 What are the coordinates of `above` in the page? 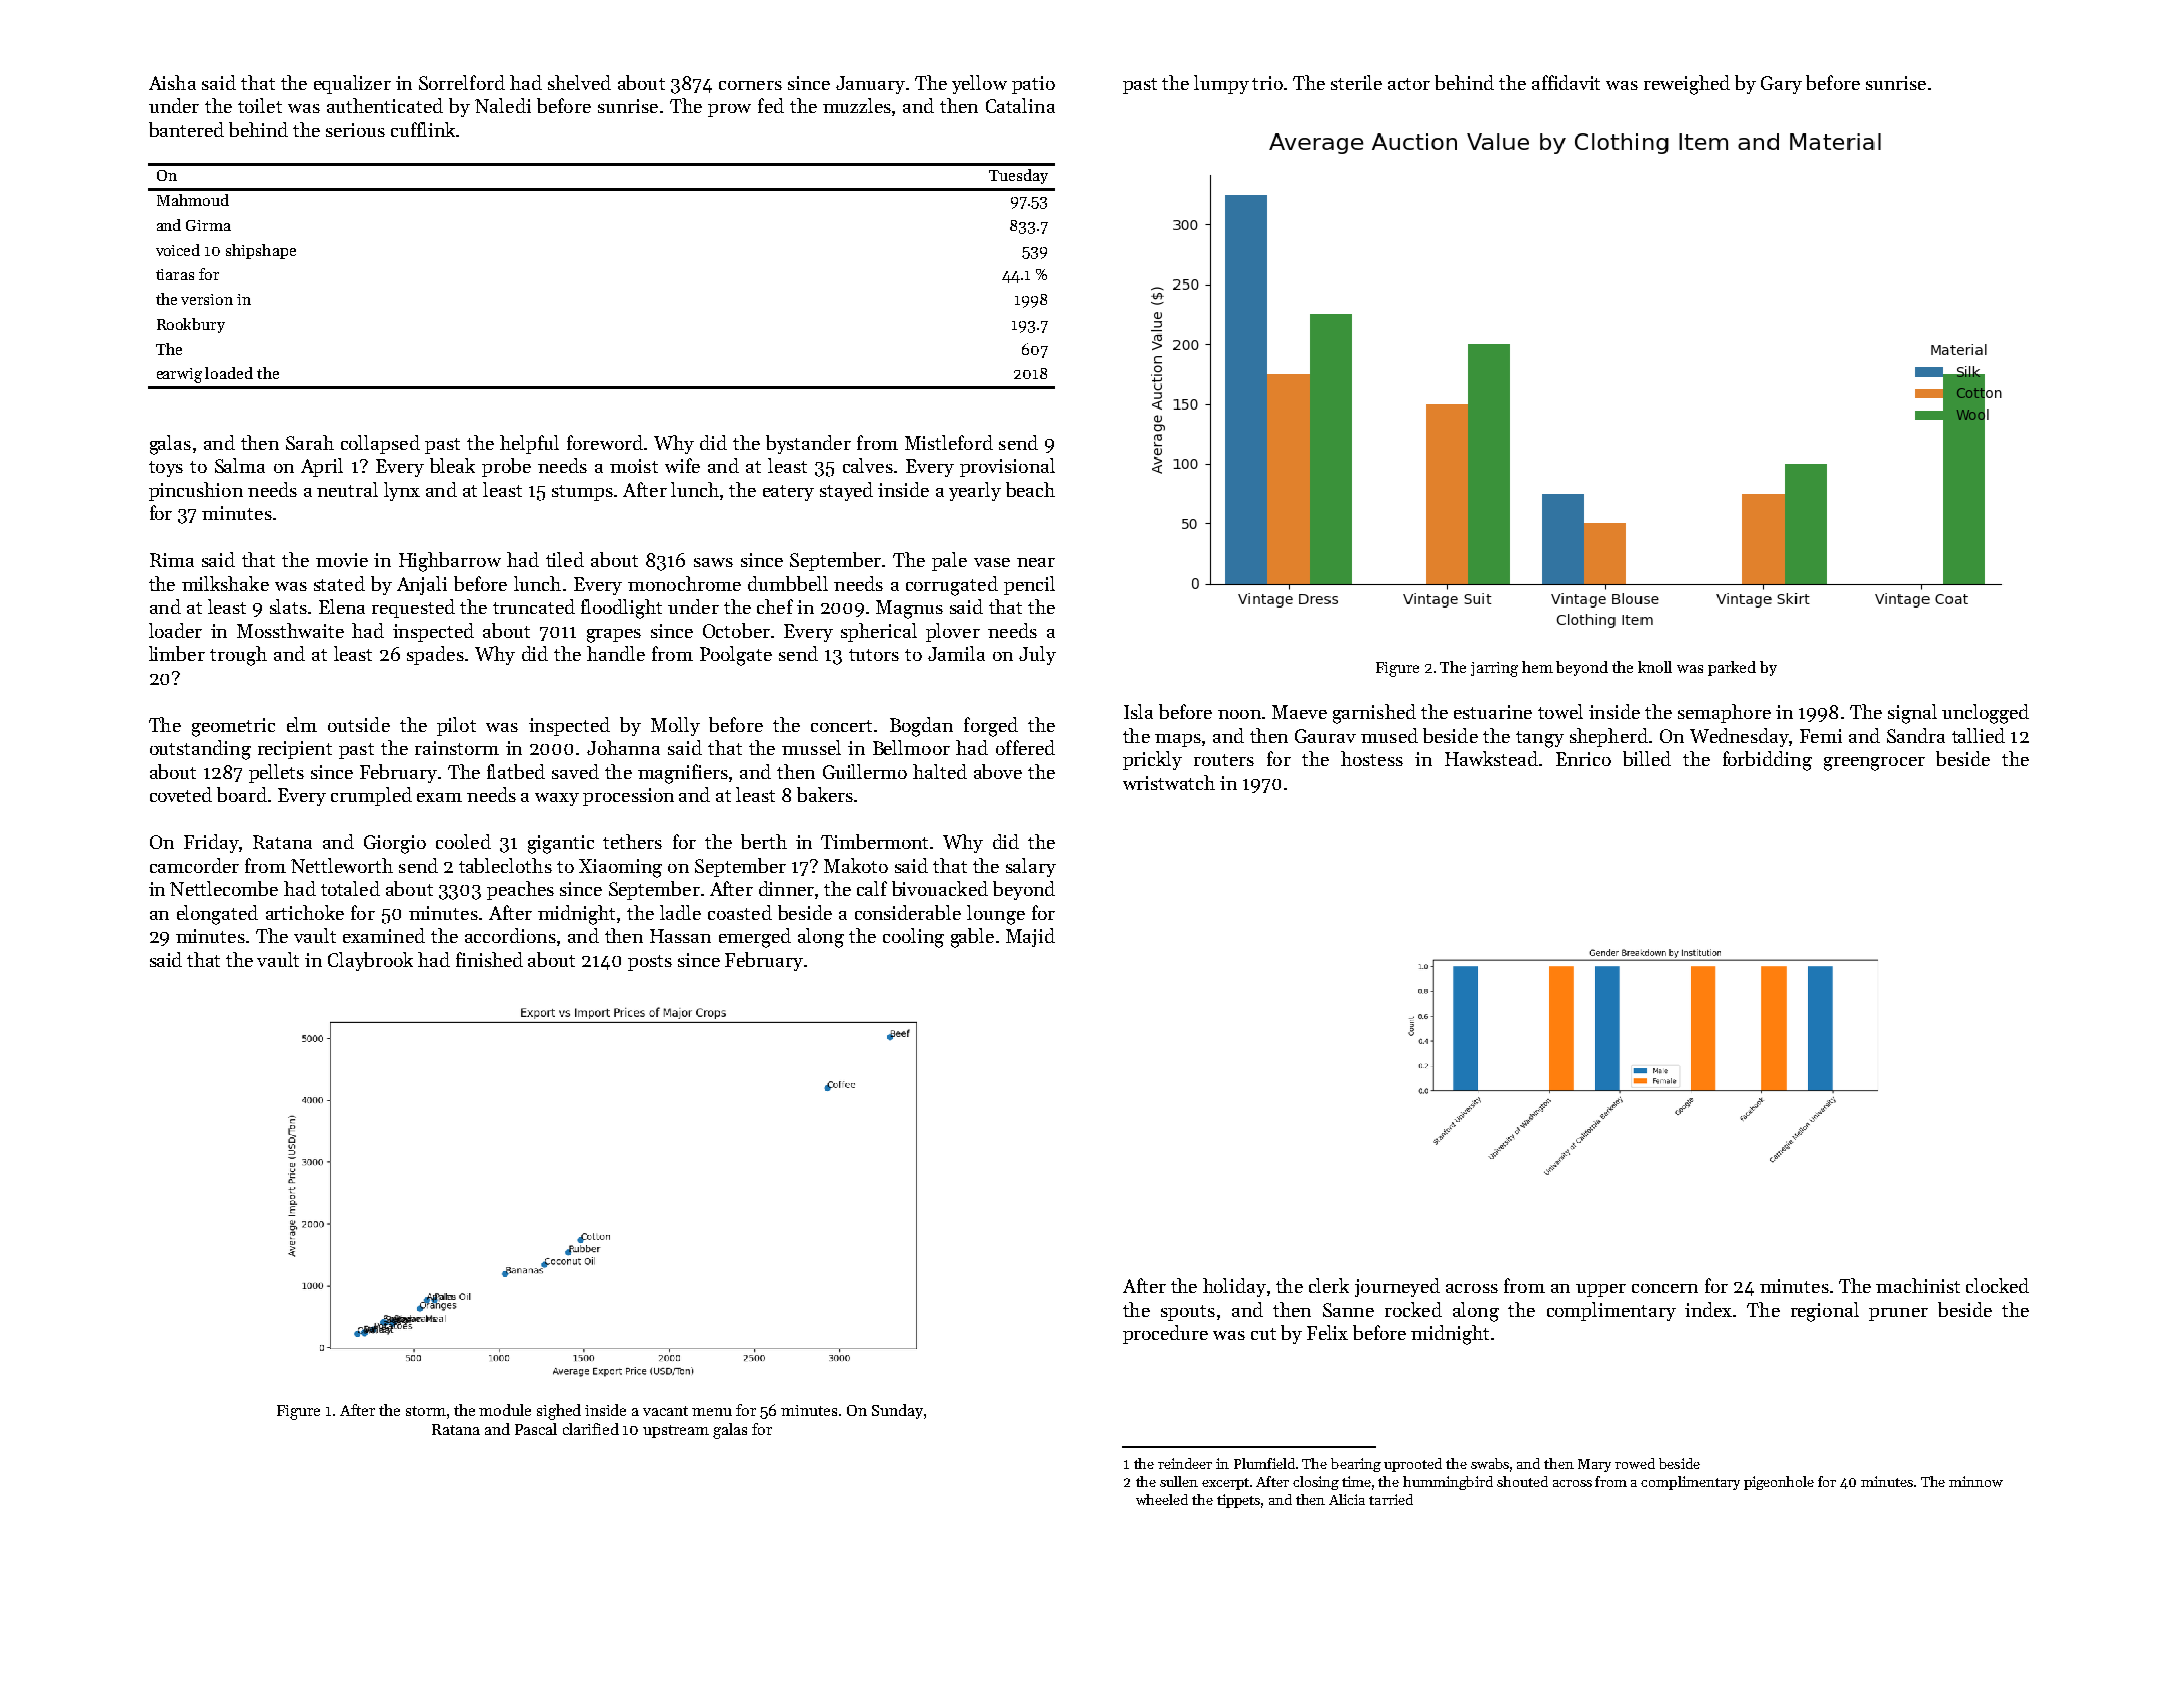 It's located at (998, 771).
